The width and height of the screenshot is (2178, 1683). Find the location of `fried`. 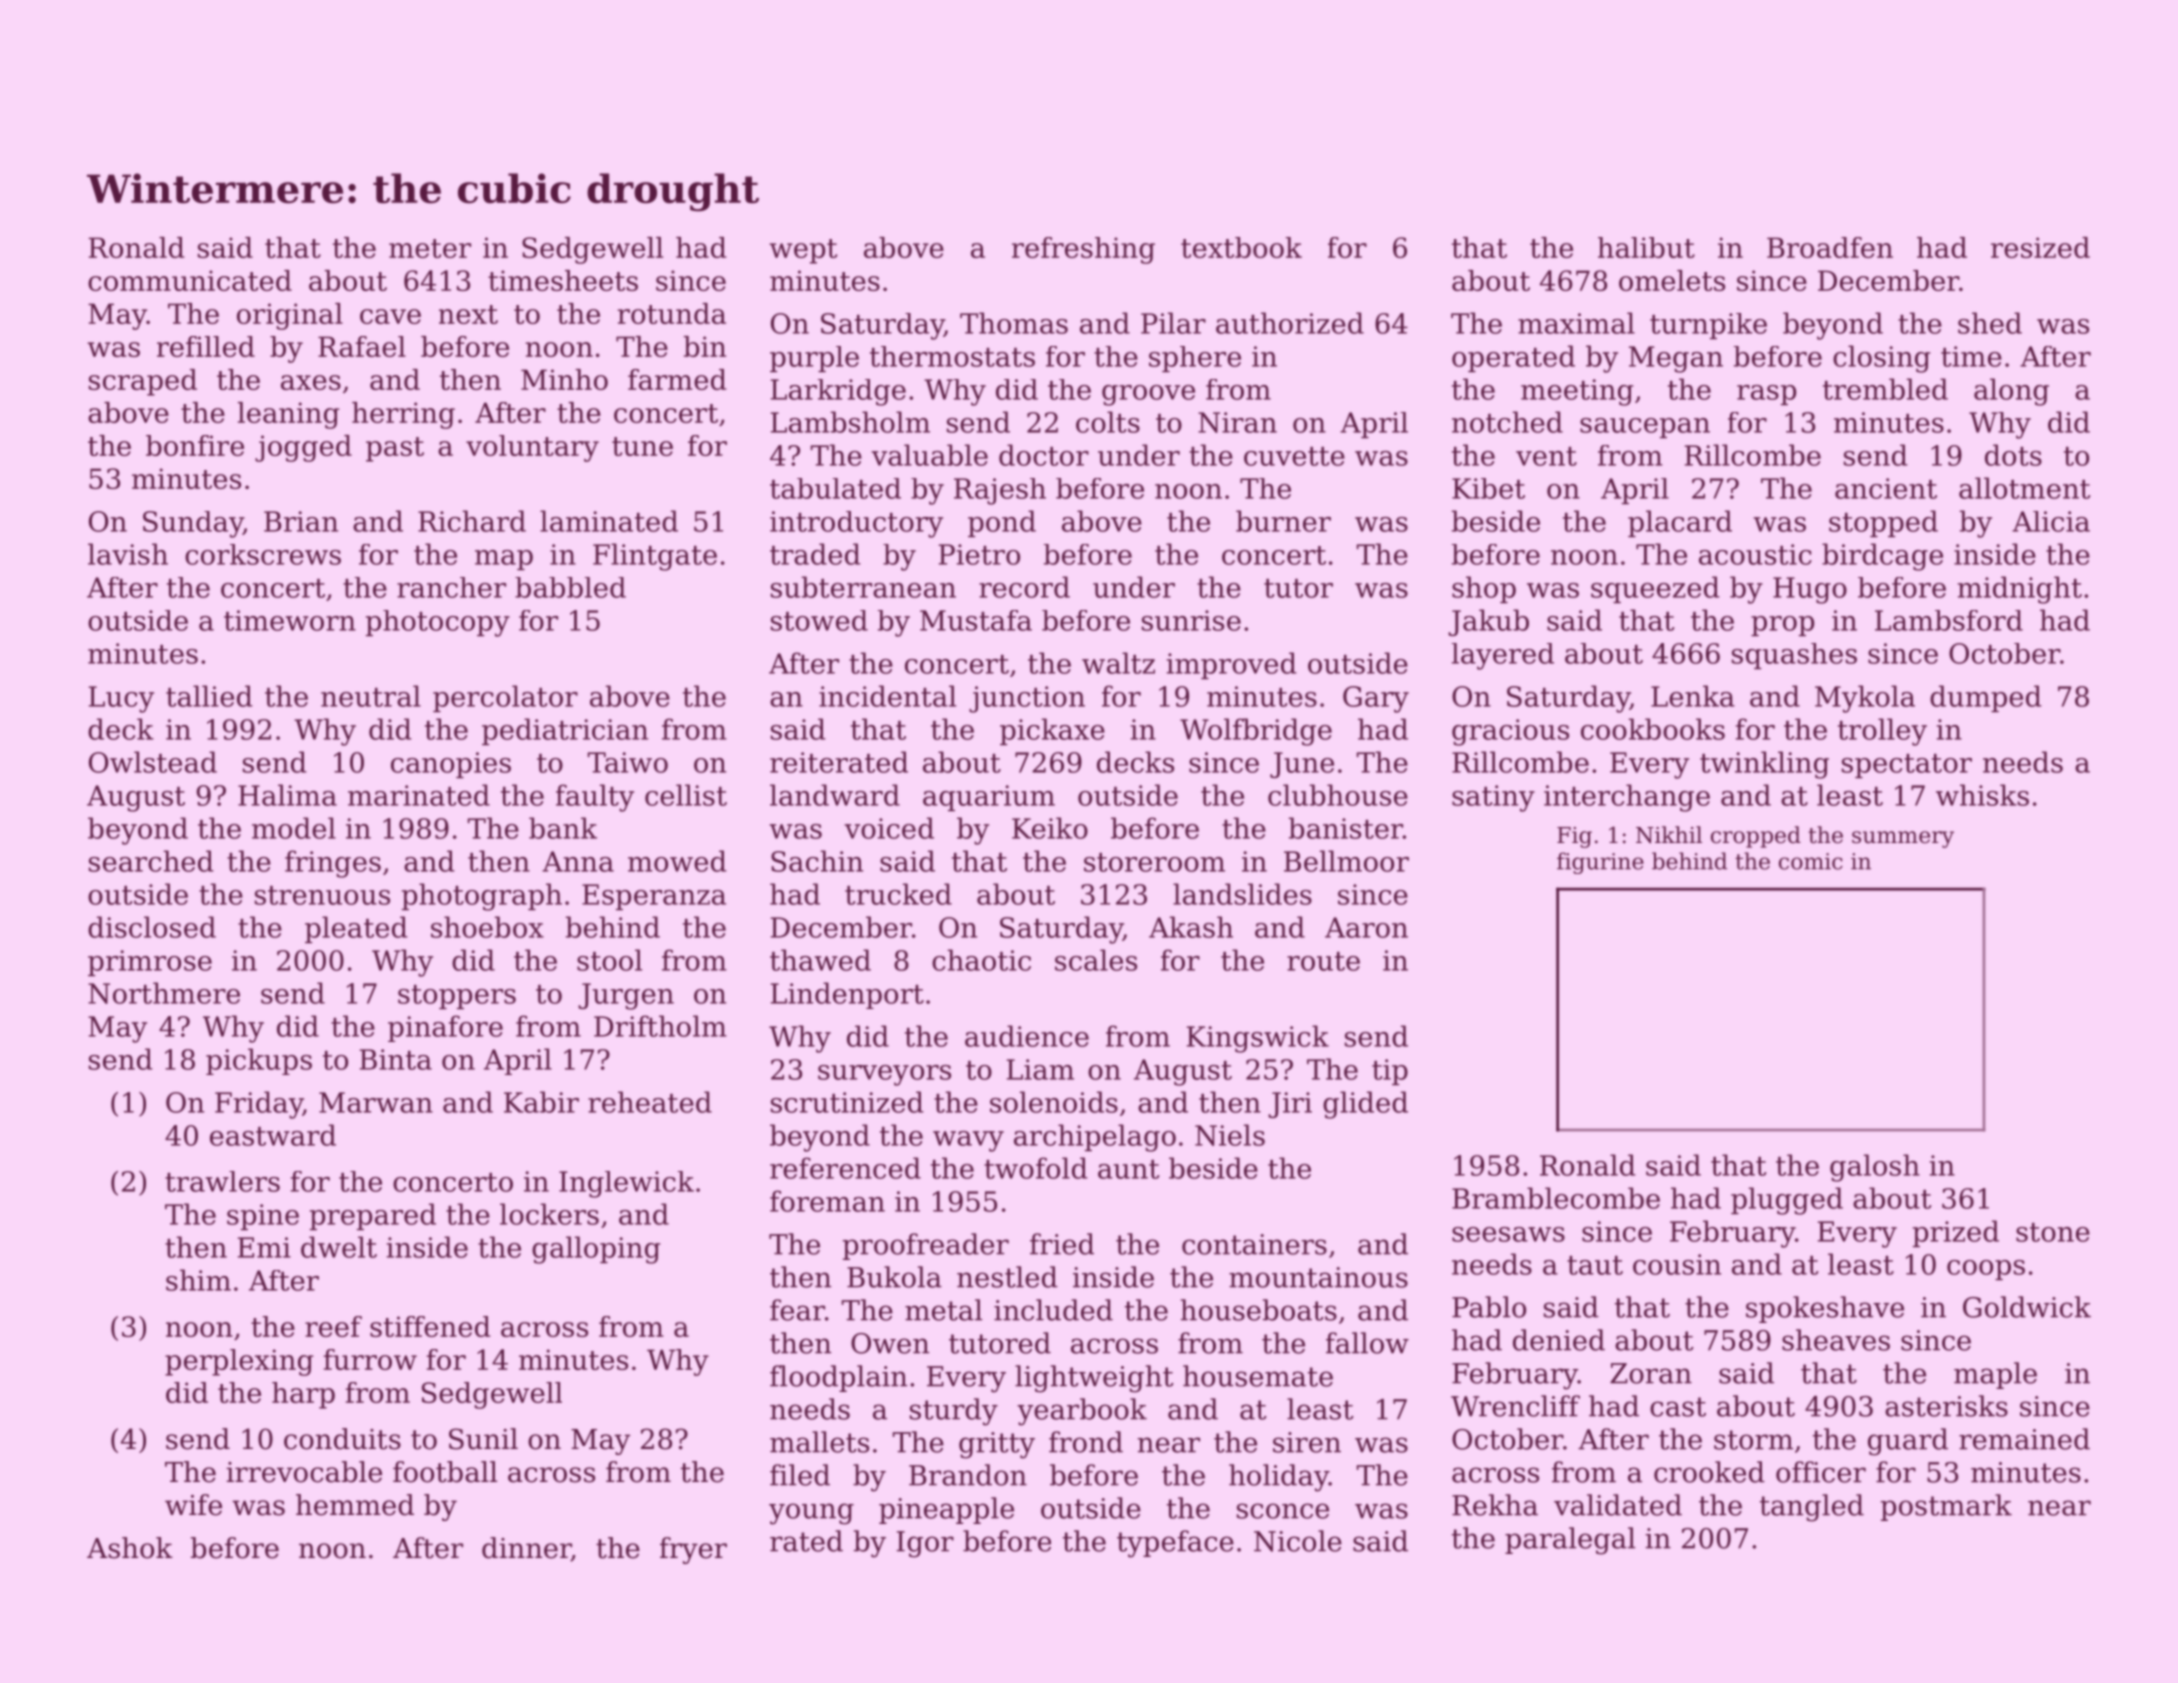

fried is located at coordinates (1062, 1244).
